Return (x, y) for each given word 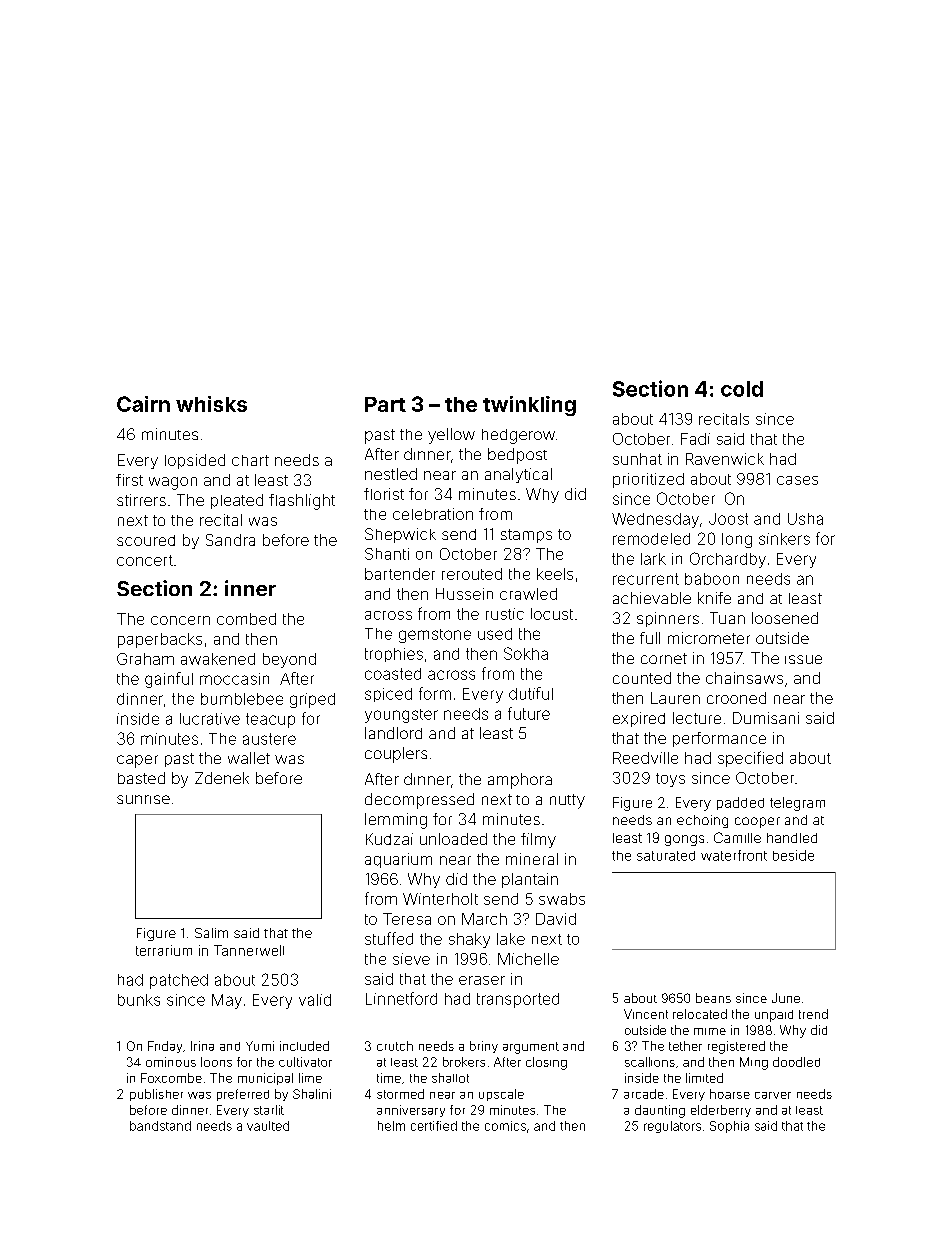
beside (793, 855)
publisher (156, 1095)
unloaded (453, 839)
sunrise (143, 799)
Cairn (143, 404)
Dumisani (766, 718)
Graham (145, 659)
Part (385, 404)
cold (742, 389)
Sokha (526, 653)
